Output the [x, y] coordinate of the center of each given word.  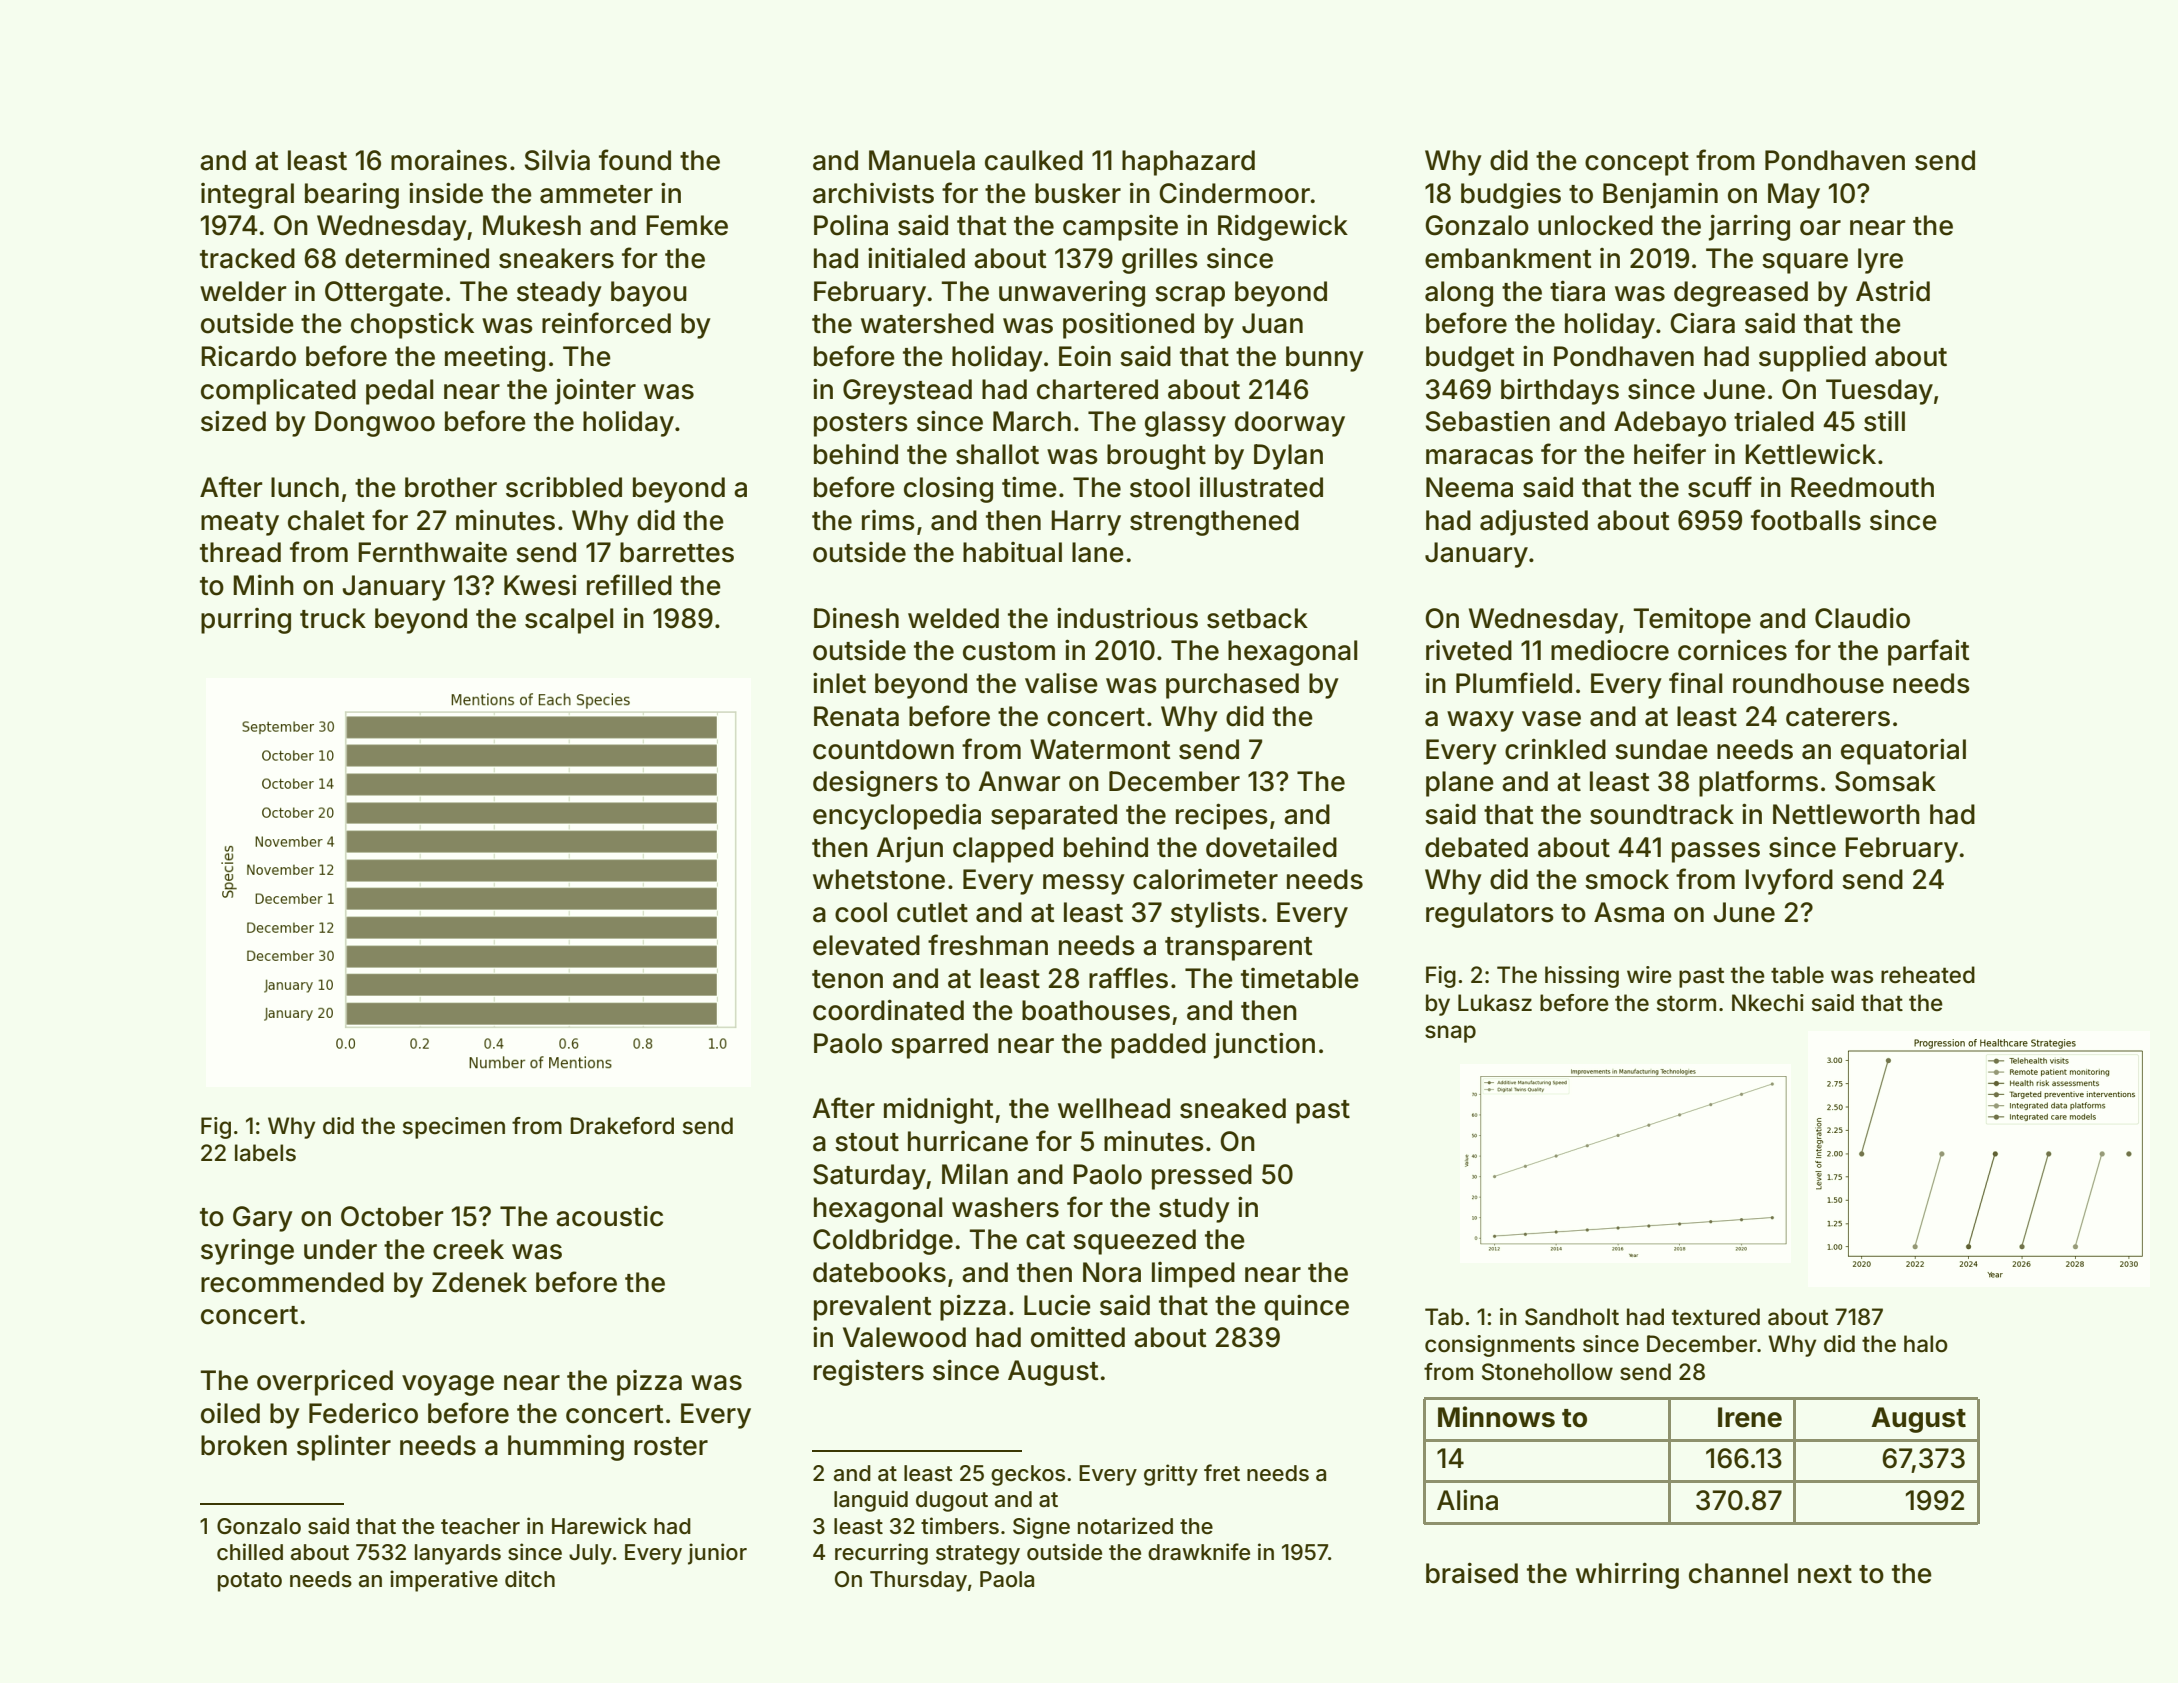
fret [1222, 1473]
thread [240, 552]
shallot [997, 454]
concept [1637, 164]
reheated [1928, 975]
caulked [1034, 160]
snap [1450, 1034]
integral [247, 196]
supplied [1812, 358]
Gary [263, 1219]
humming [566, 1447]
